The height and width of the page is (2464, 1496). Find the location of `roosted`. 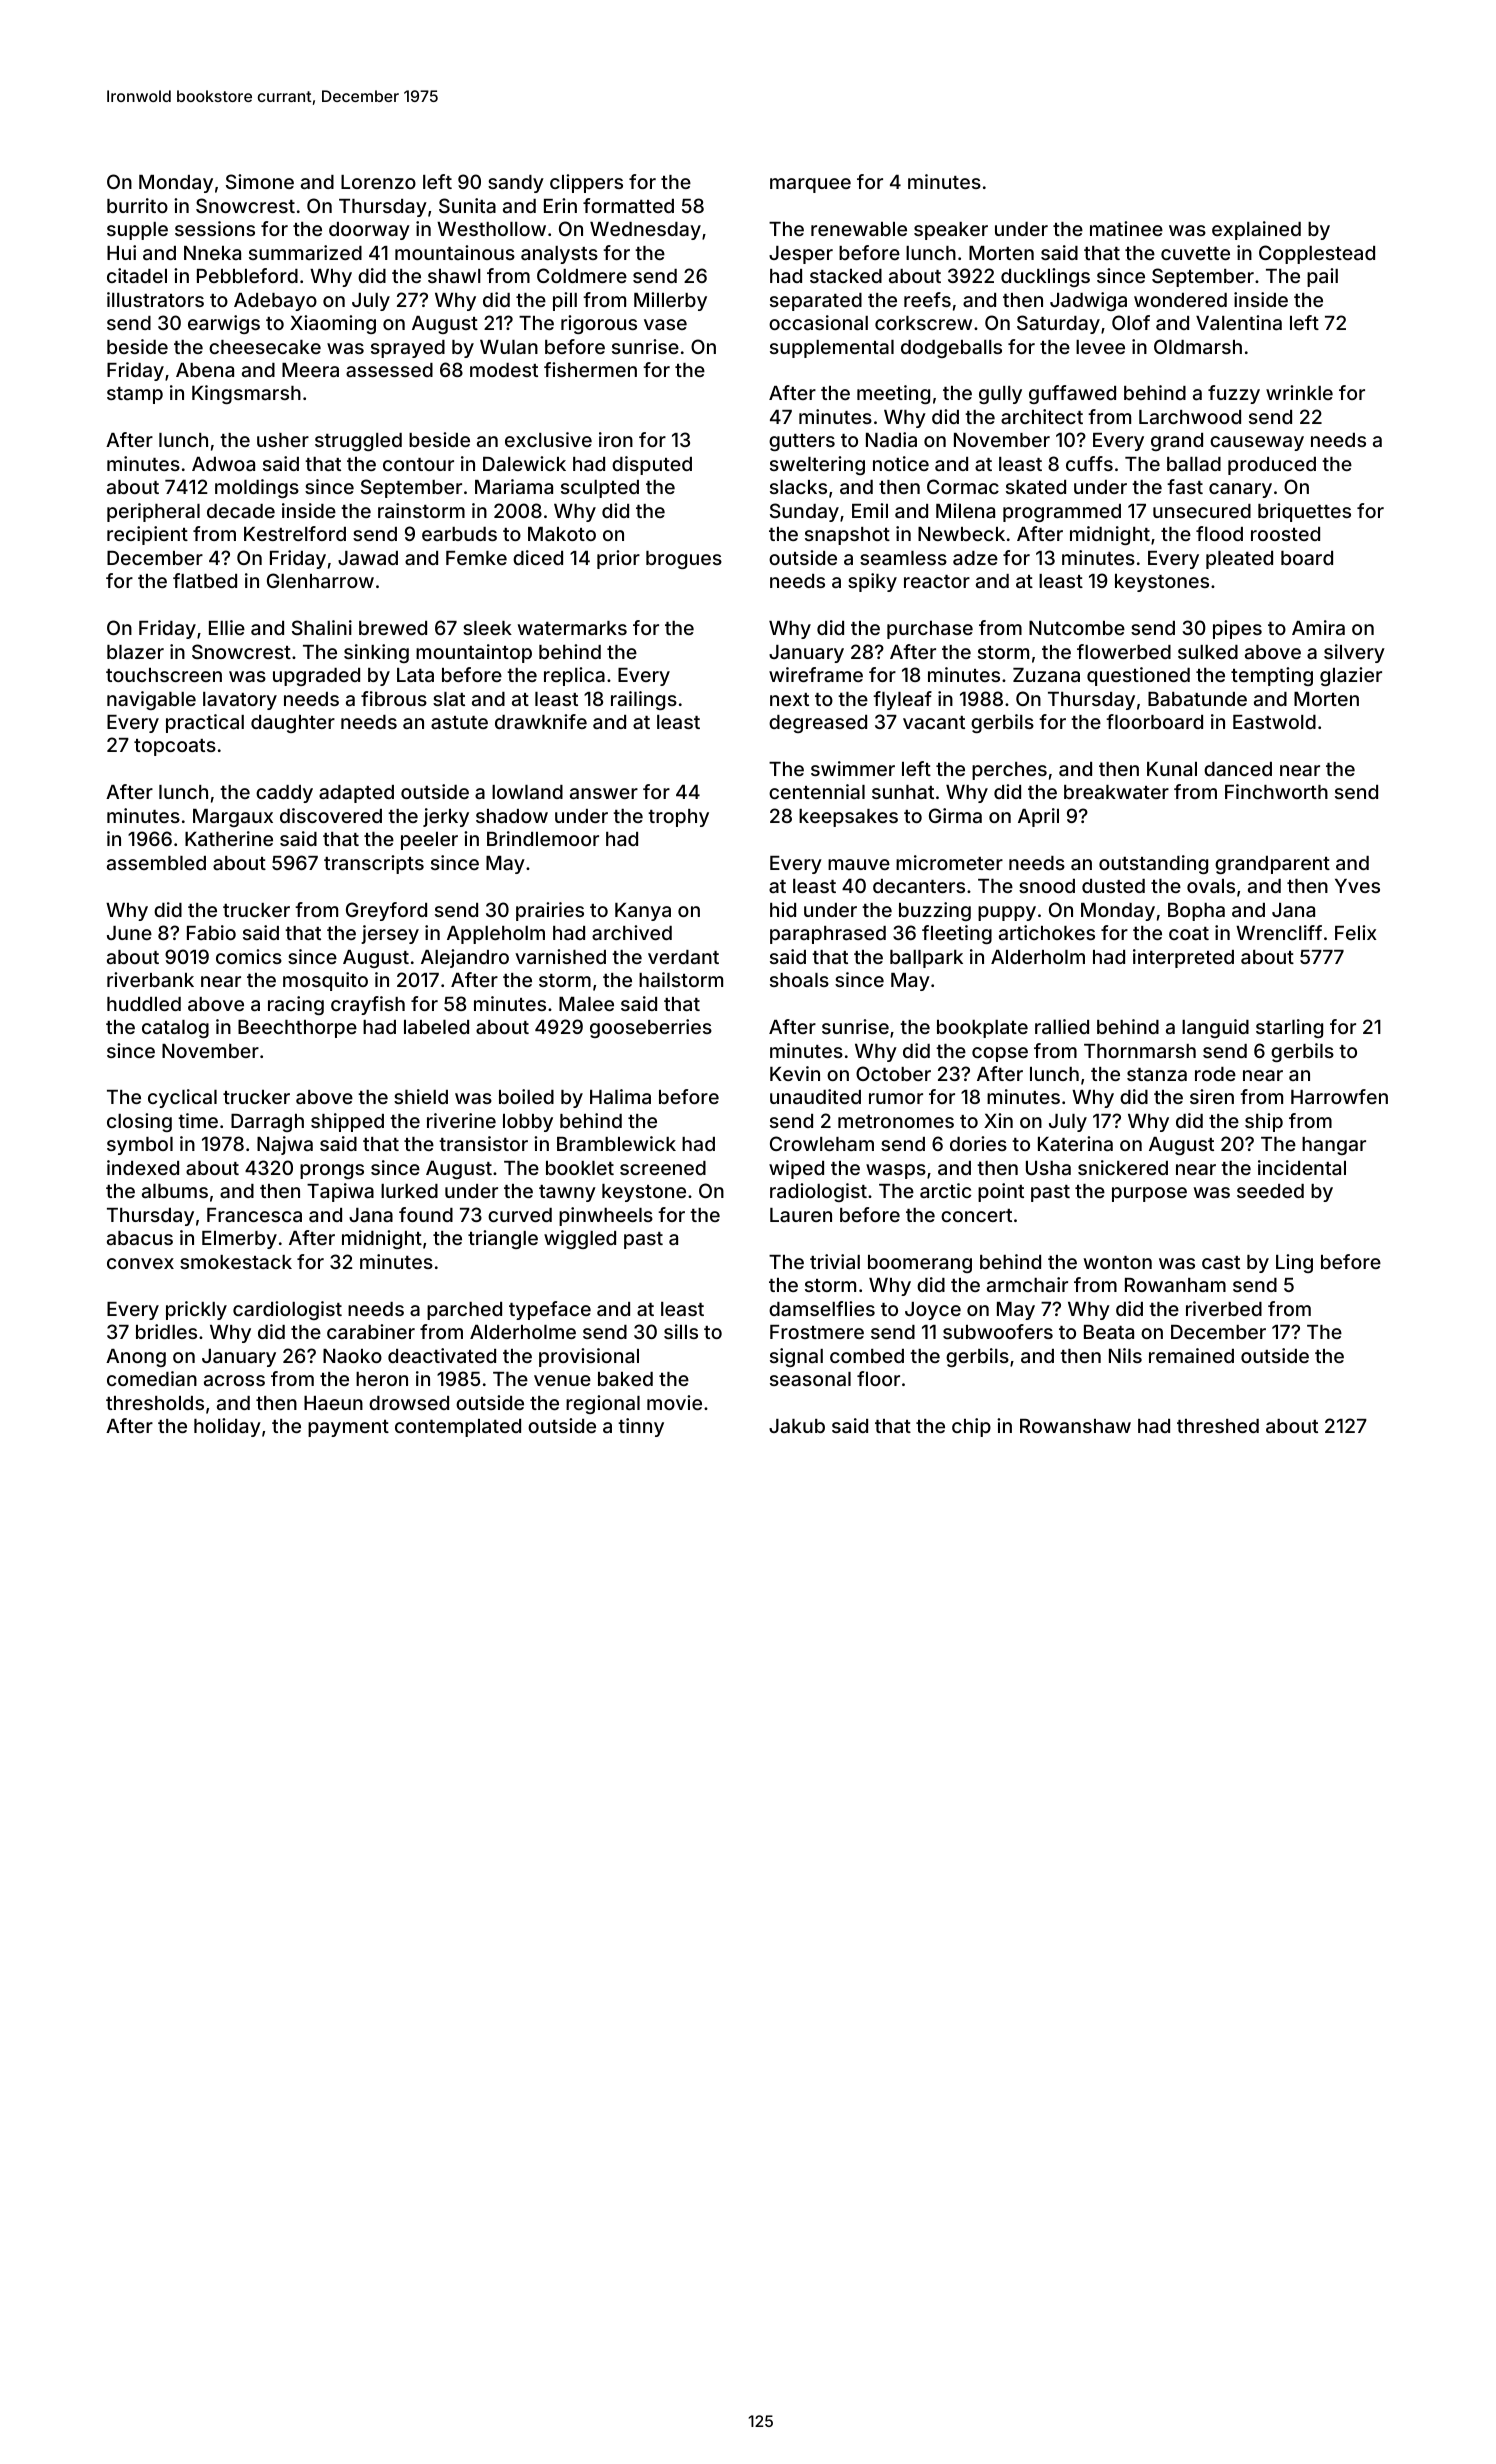

roosted is located at coordinates (1285, 534).
